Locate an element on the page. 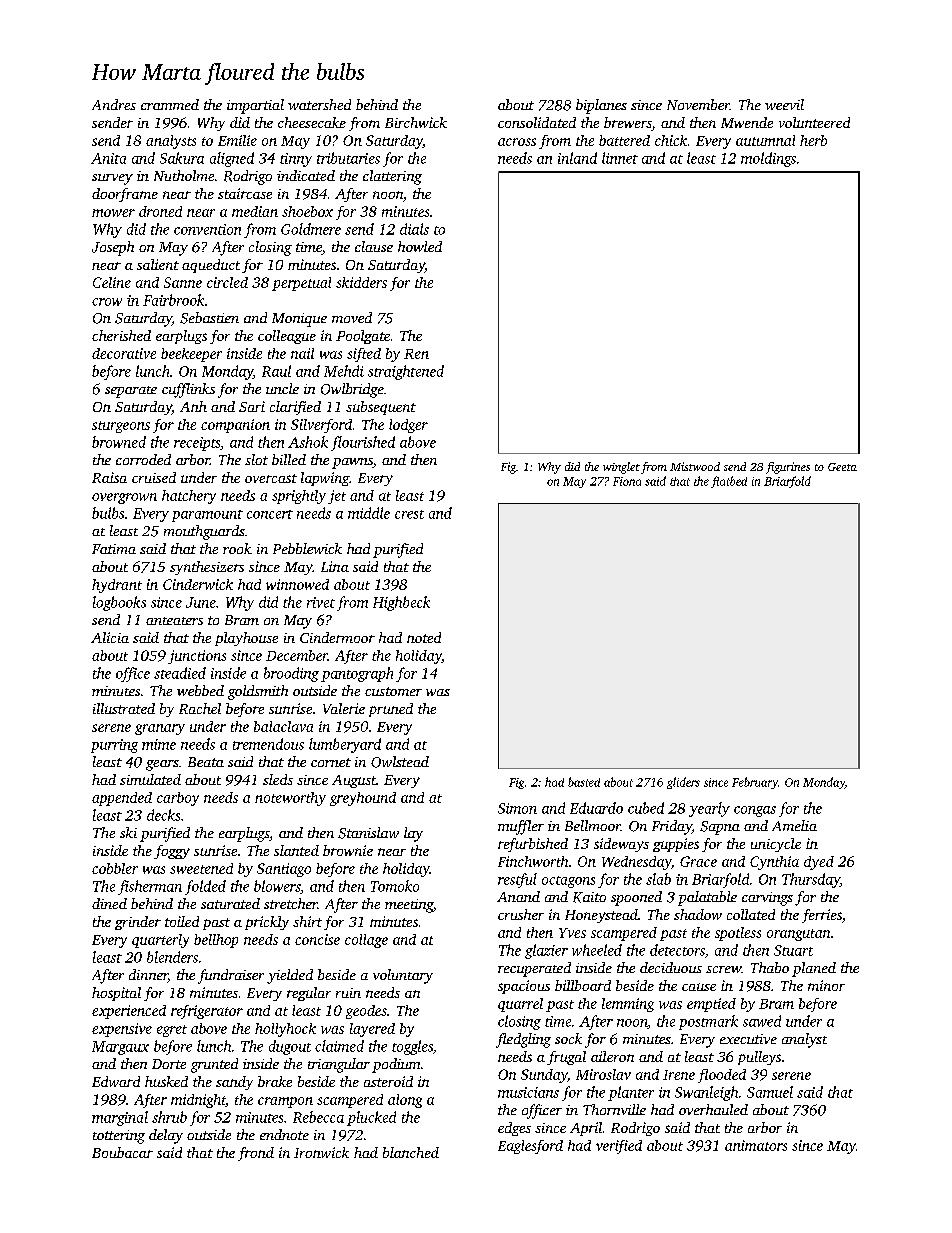  animators is located at coordinates (756, 1145).
